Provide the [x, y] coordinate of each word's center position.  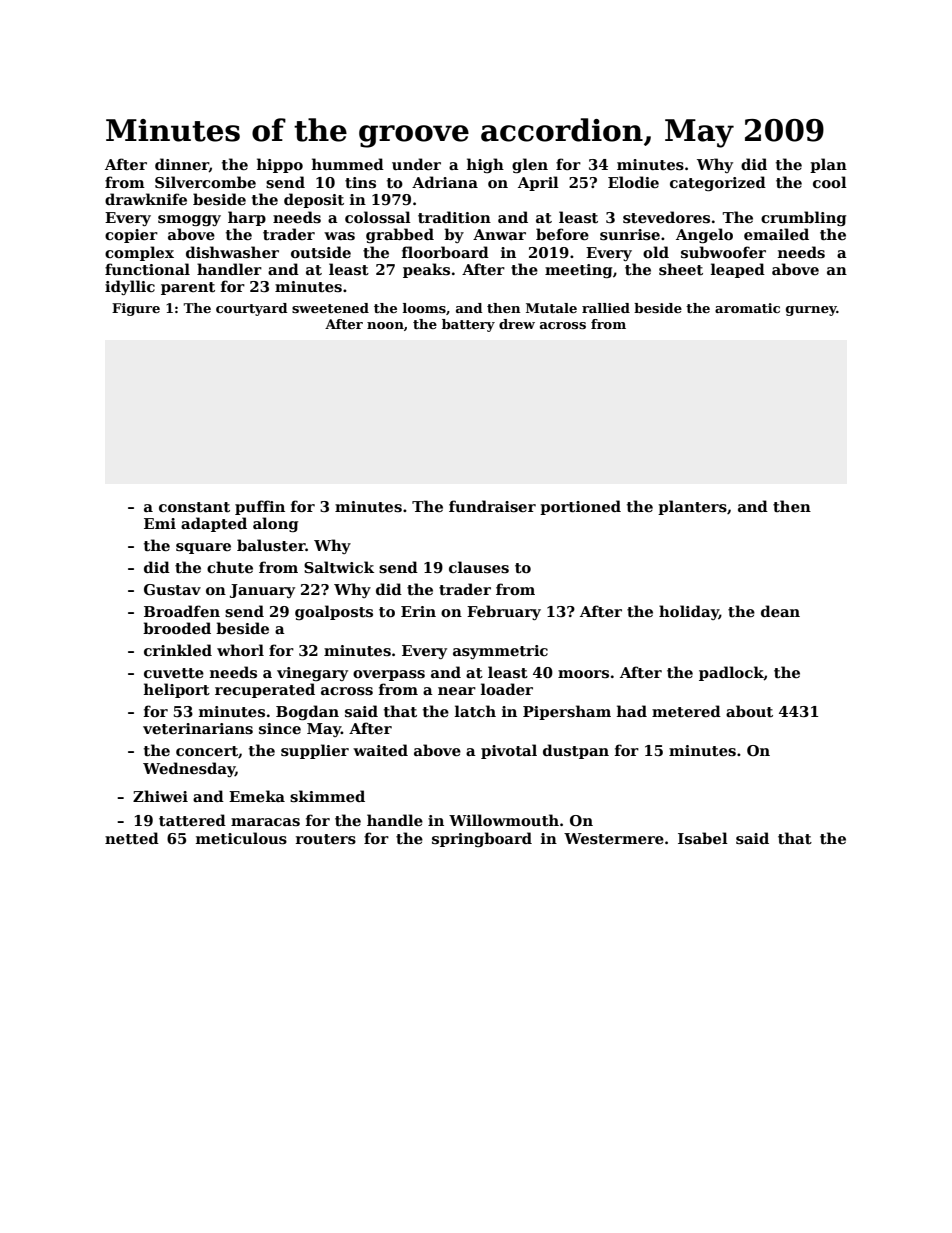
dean [780, 611]
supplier [315, 751]
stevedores [666, 217]
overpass [389, 675]
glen [530, 165]
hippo [280, 165]
